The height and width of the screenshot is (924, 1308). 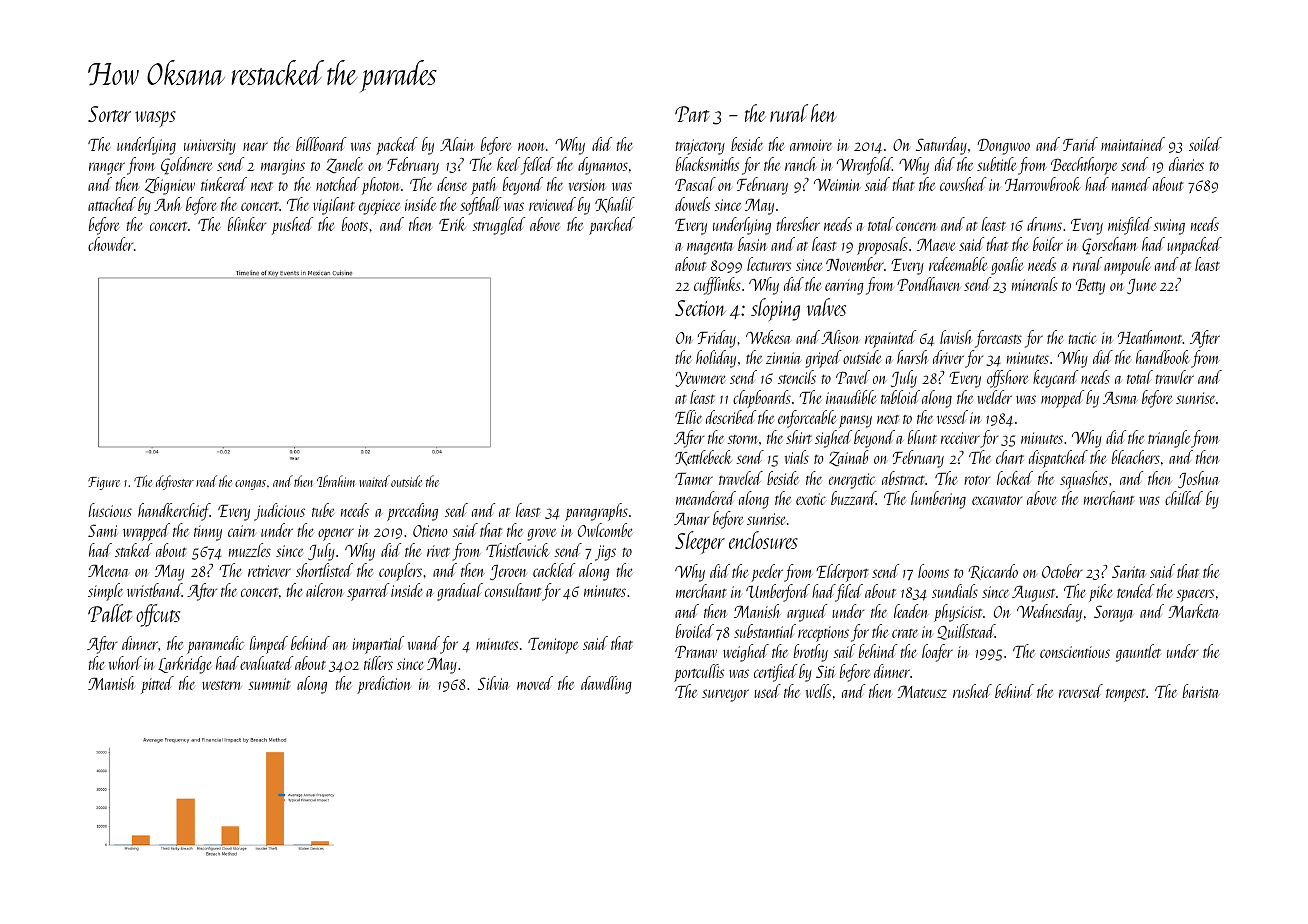 What do you see at coordinates (384, 685) in the screenshot?
I see `prediction` at bounding box center [384, 685].
